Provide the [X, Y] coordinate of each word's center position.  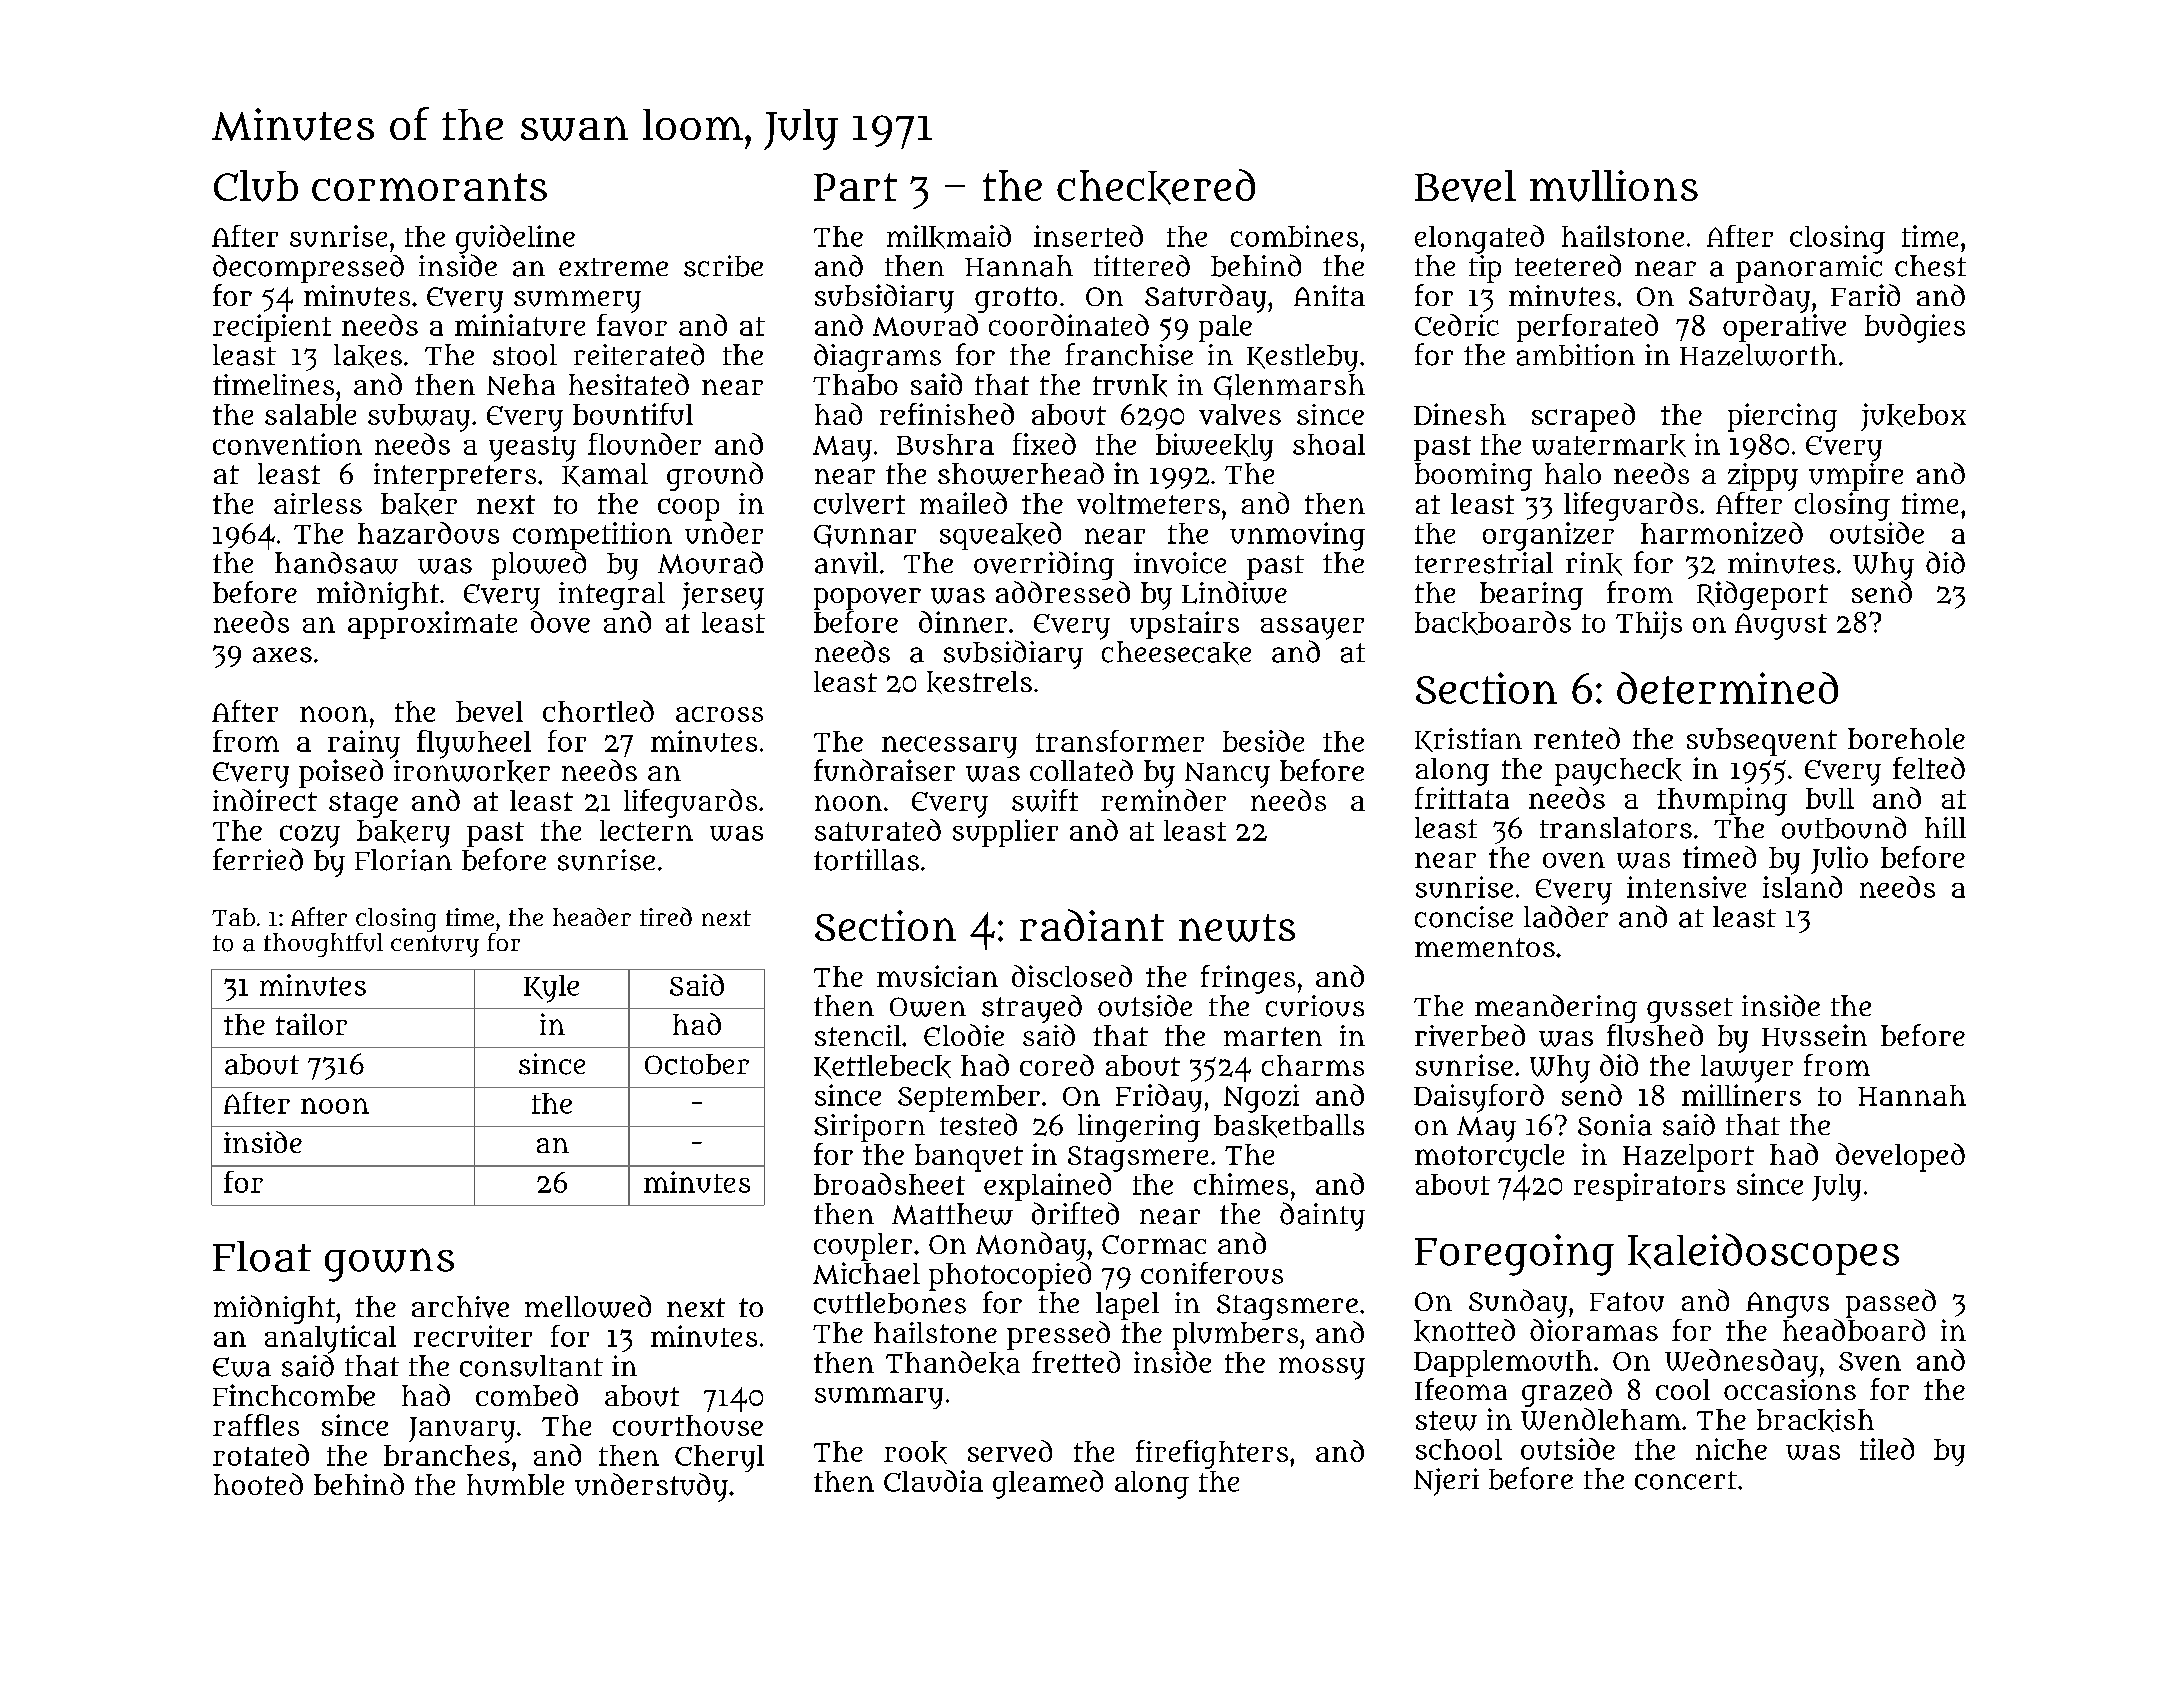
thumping [1722, 801]
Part [855, 187]
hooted [258, 1484]
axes [282, 655]
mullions [1614, 186]
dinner [963, 622]
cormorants [429, 187]
